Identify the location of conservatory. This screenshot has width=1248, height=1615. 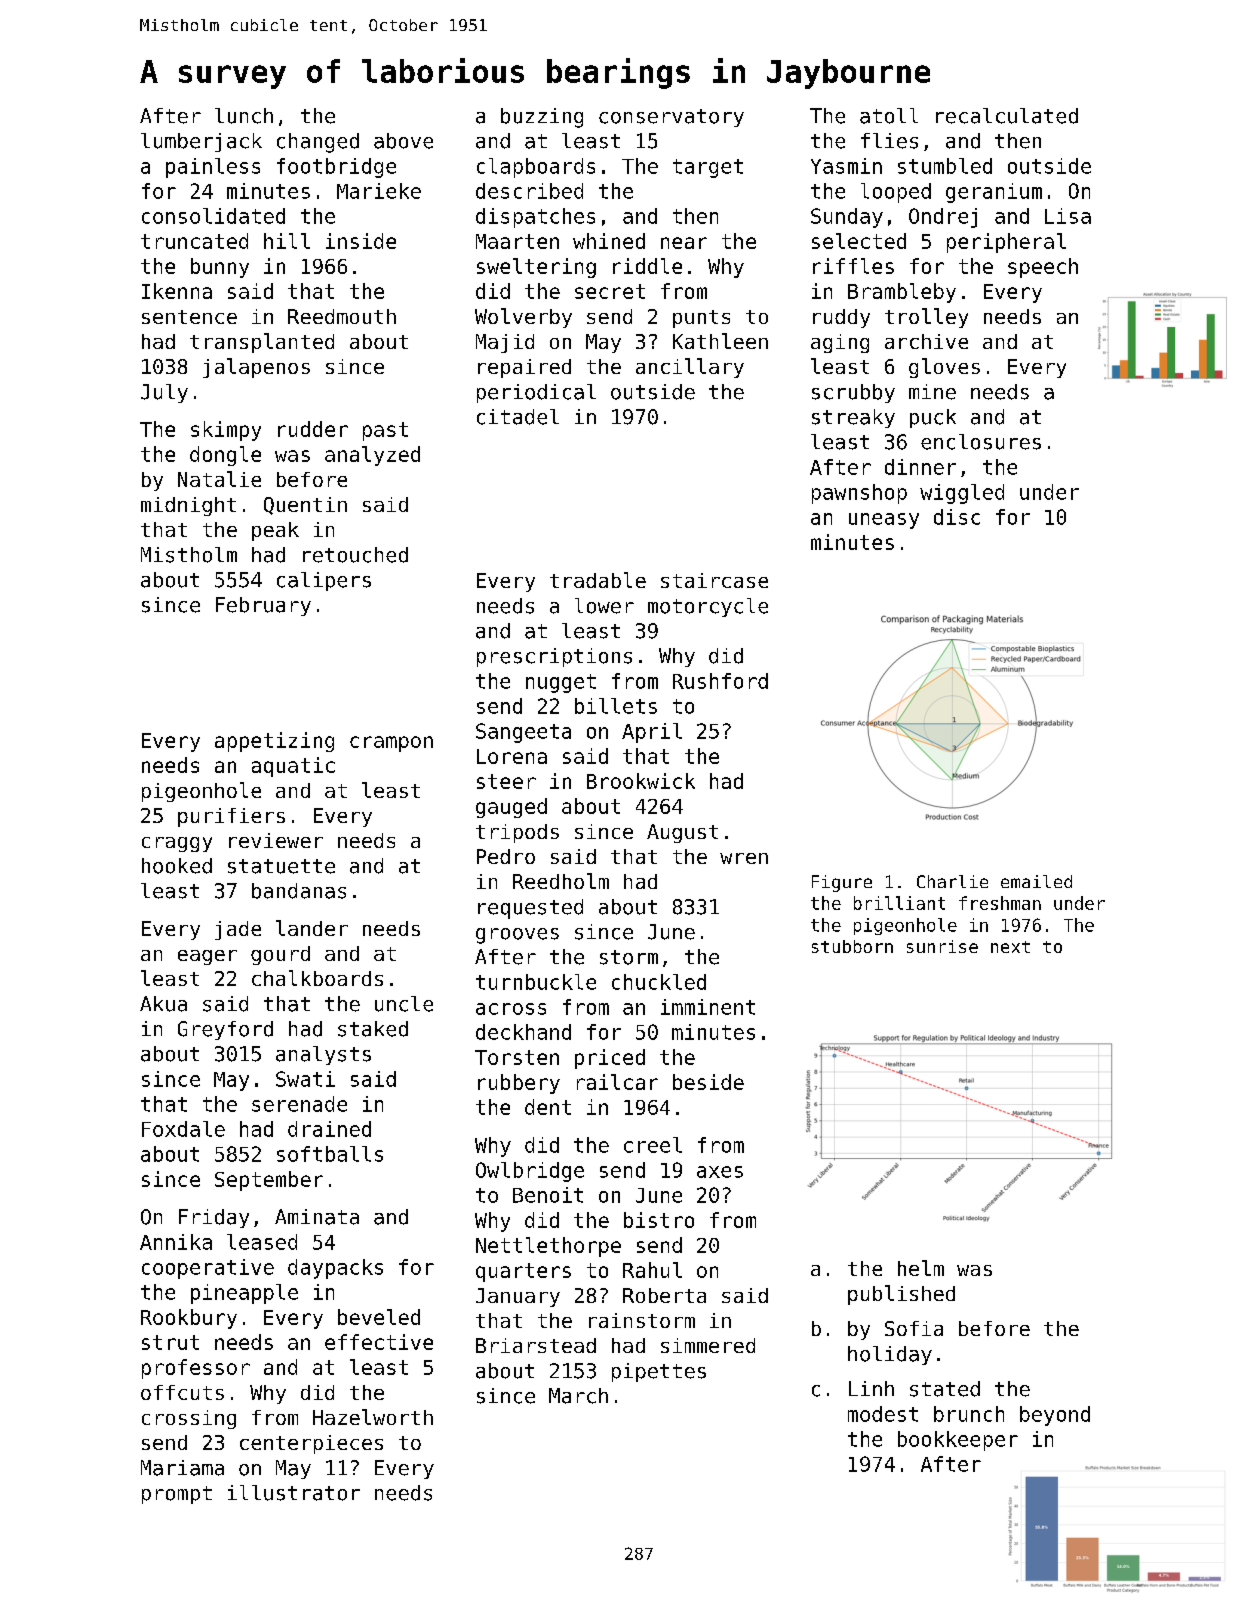
(671, 118).
